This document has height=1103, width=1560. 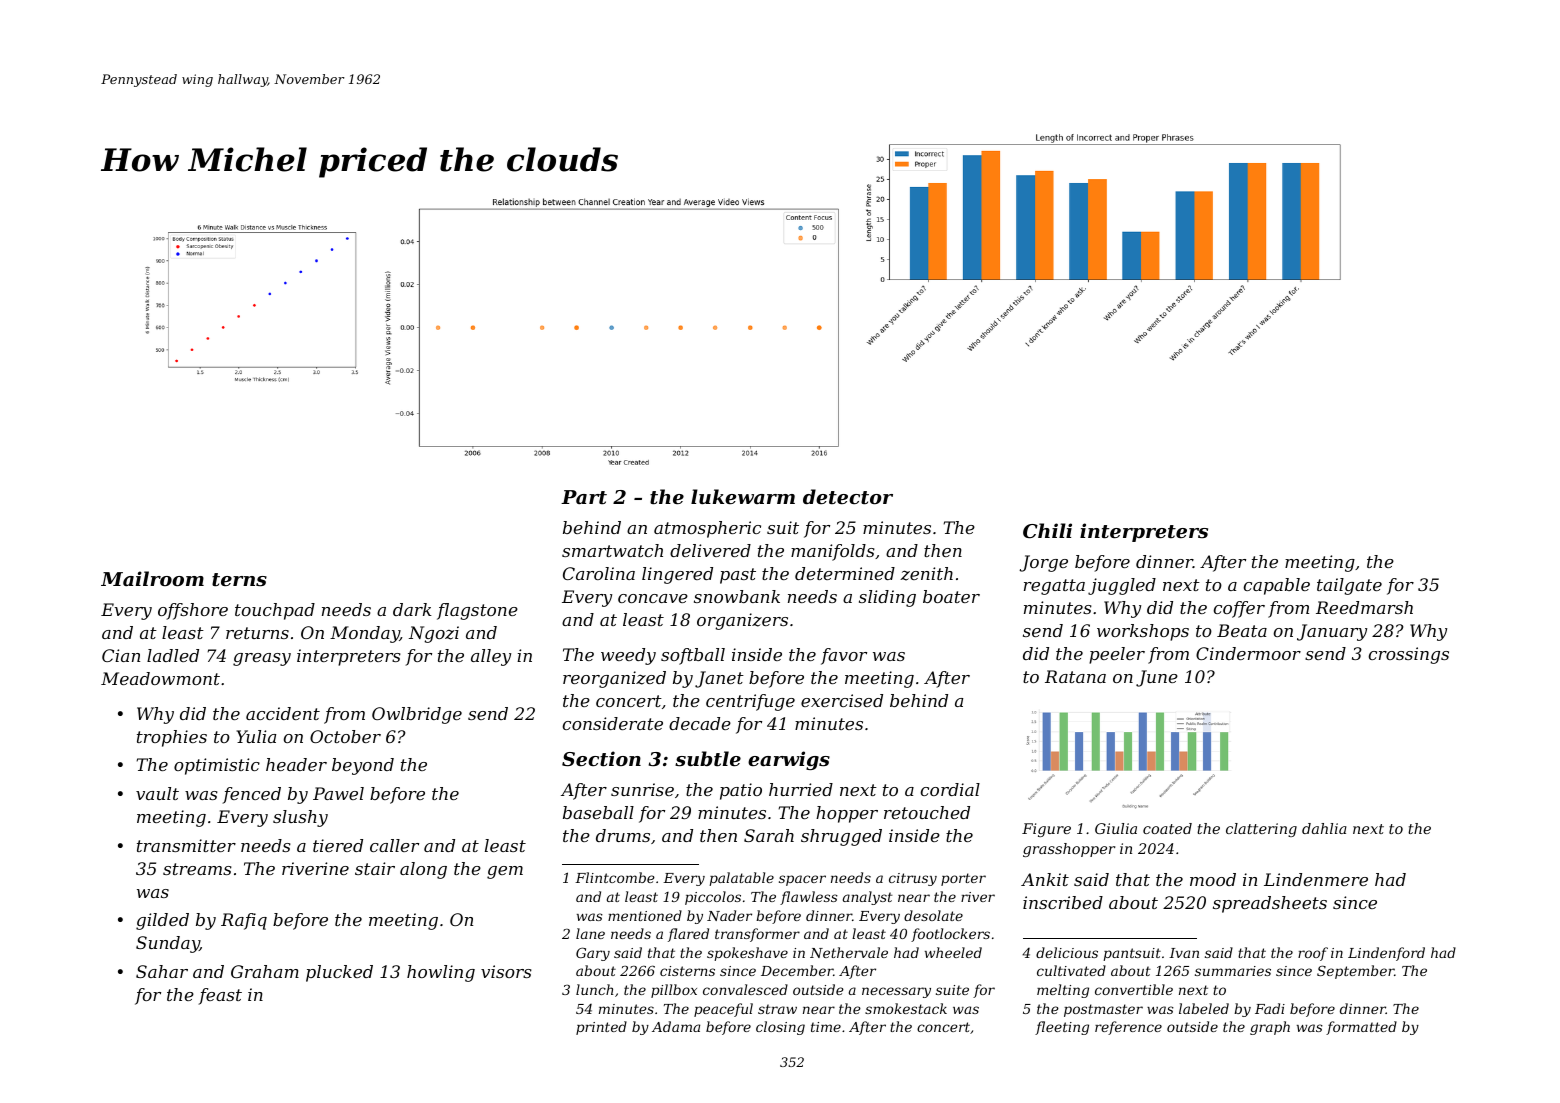 I want to click on stair, so click(x=375, y=868).
